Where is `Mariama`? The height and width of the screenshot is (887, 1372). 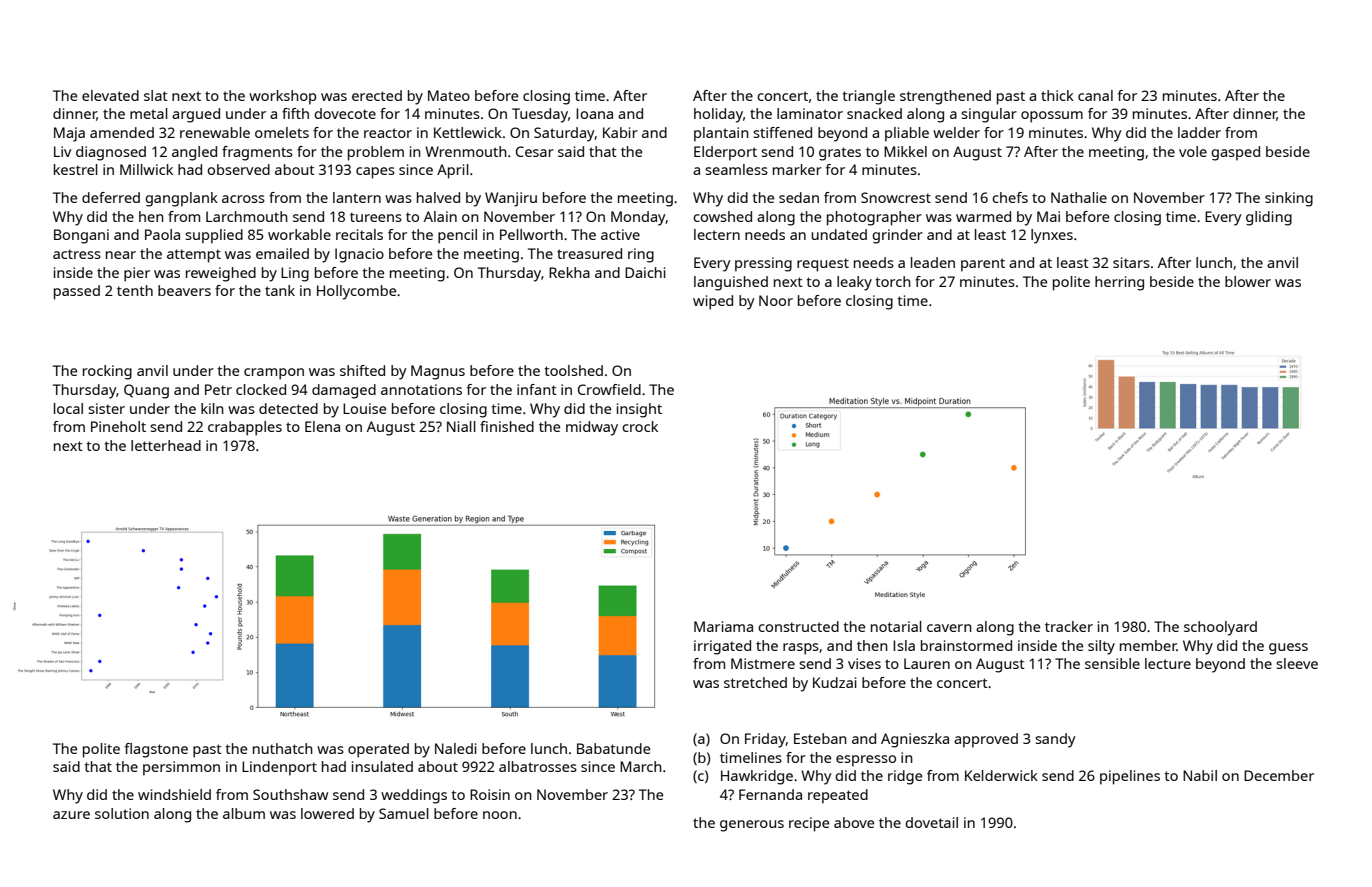 Mariama is located at coordinates (723, 626).
